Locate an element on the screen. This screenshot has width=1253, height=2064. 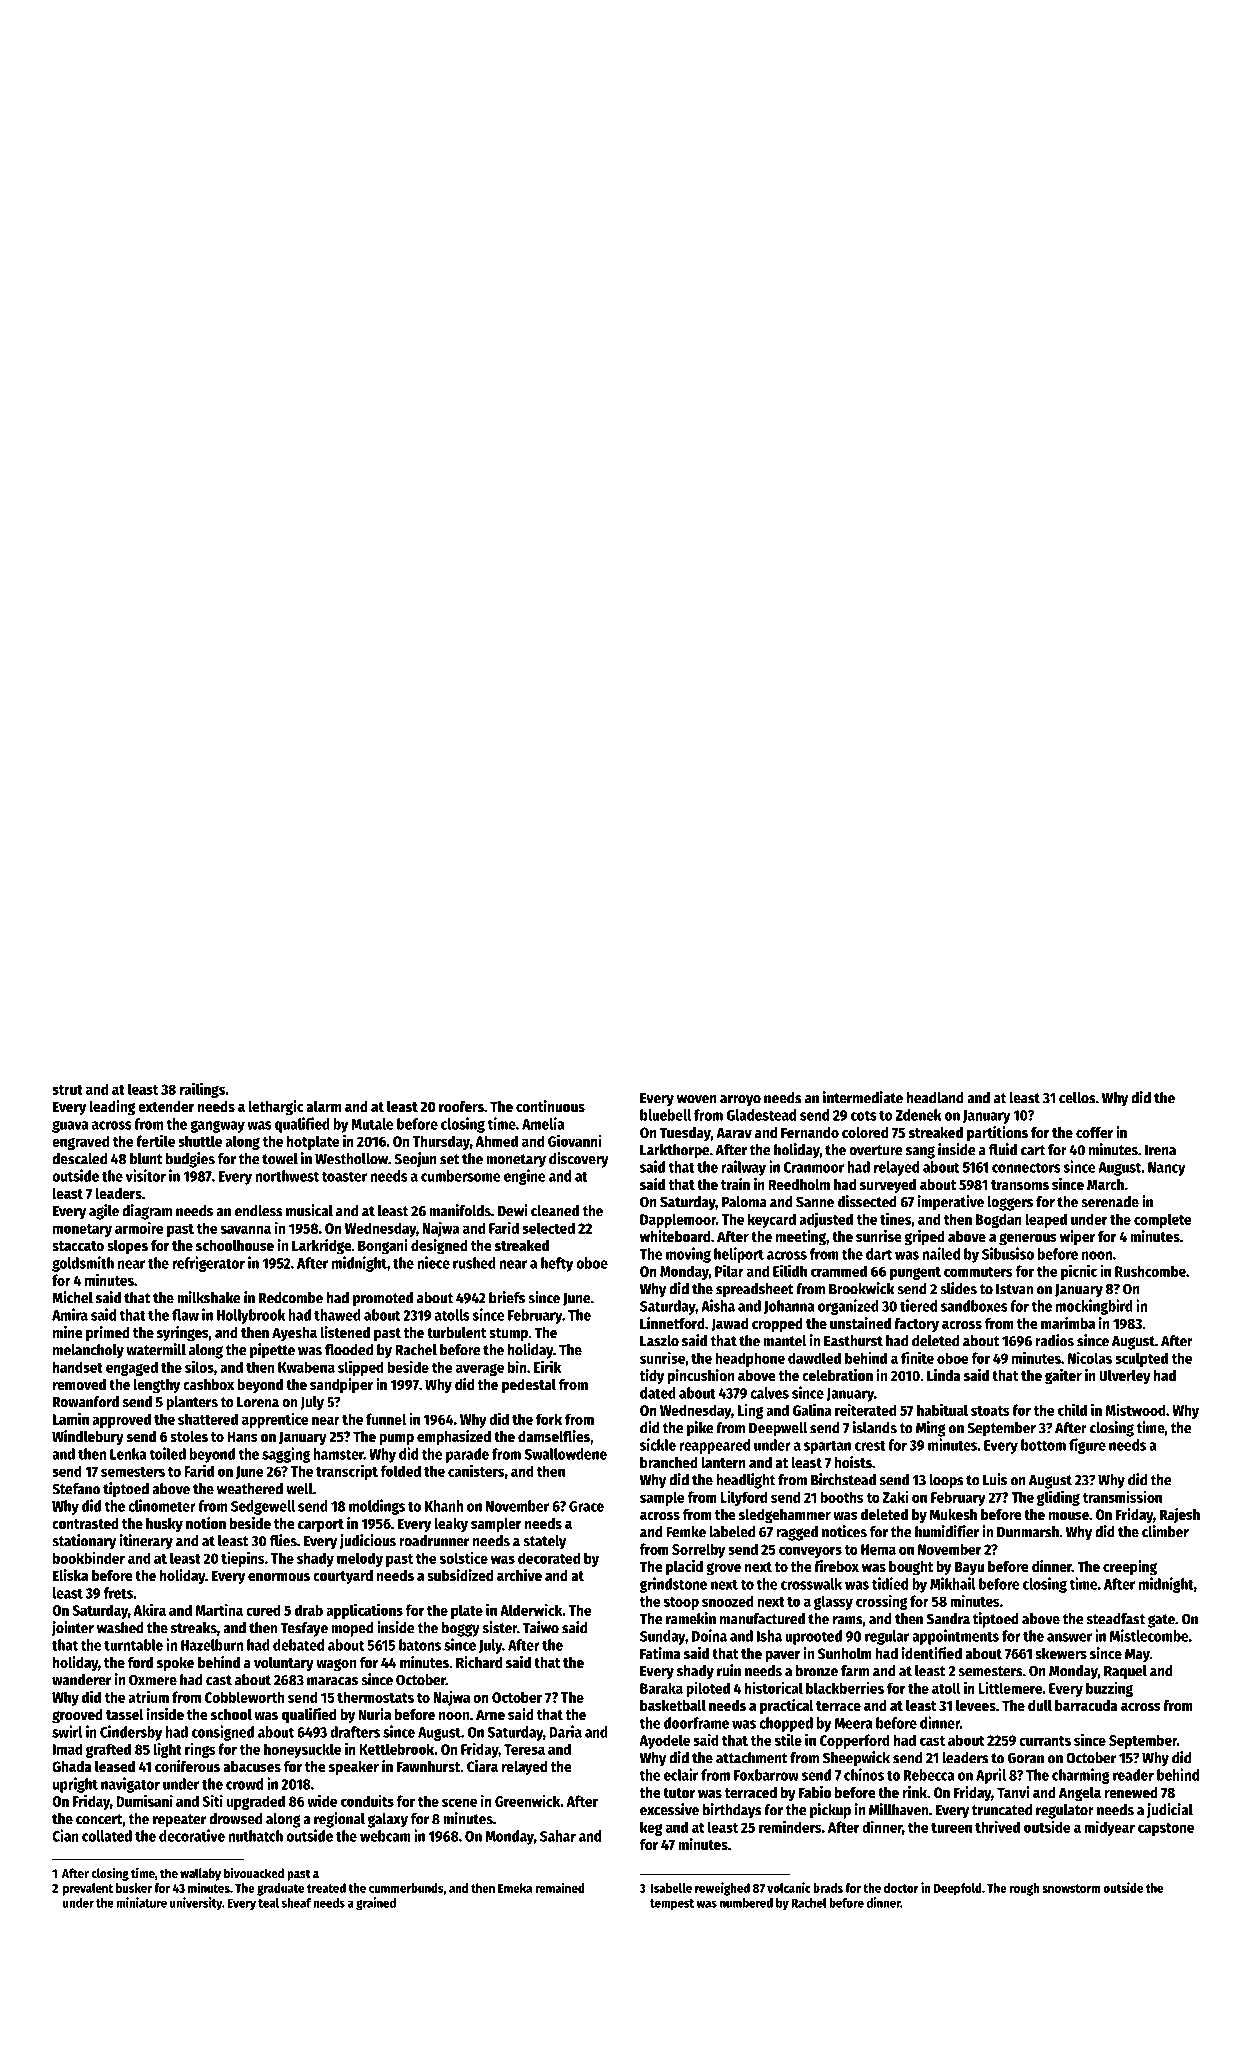
gate is located at coordinates (1161, 1621).
